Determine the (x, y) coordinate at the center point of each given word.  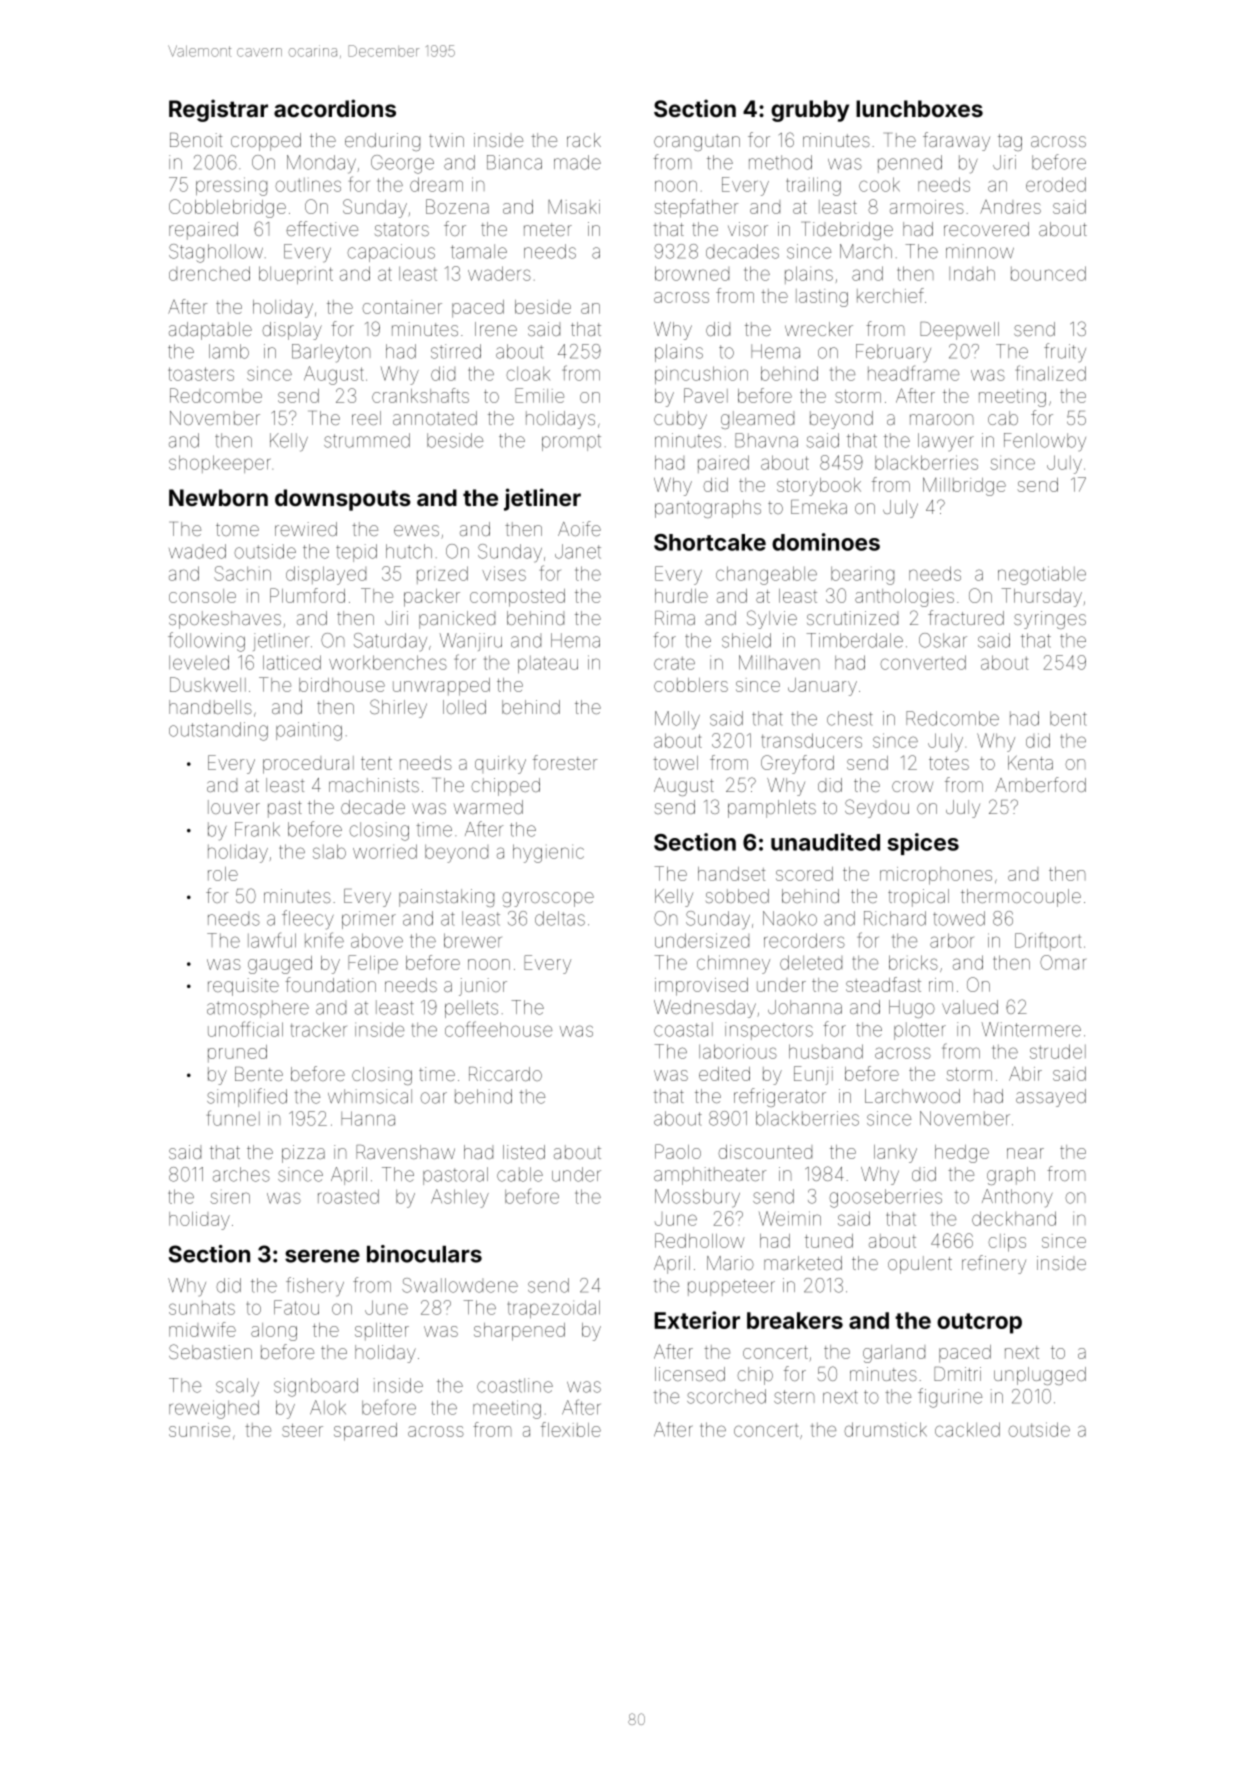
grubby (810, 111)
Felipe (373, 964)
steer (302, 1430)
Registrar (218, 110)
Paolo (678, 1151)
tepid (356, 553)
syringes (1050, 620)
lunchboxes (919, 108)
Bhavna (766, 440)
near (1025, 1153)
